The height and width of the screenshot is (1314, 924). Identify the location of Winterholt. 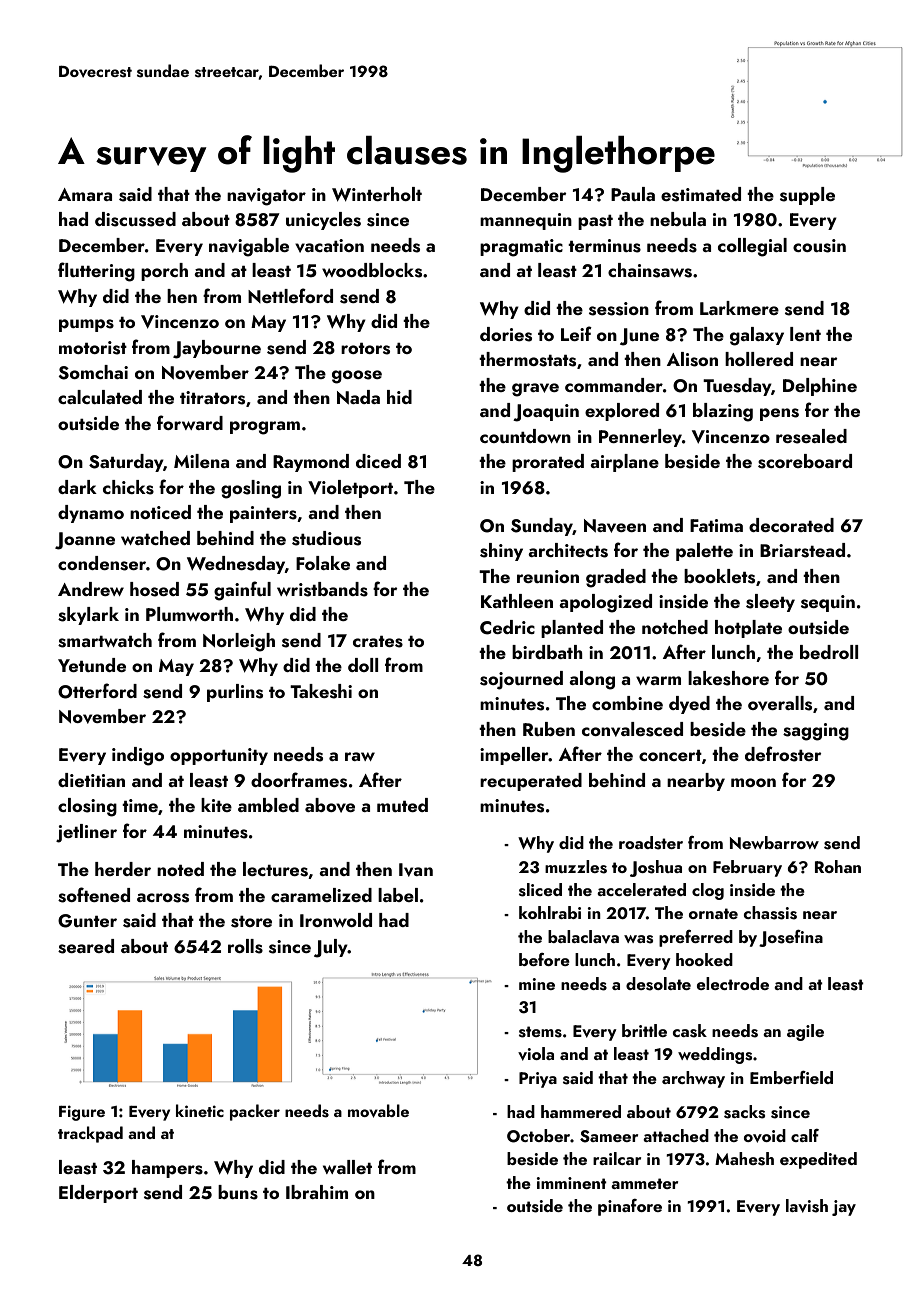
(377, 194).
